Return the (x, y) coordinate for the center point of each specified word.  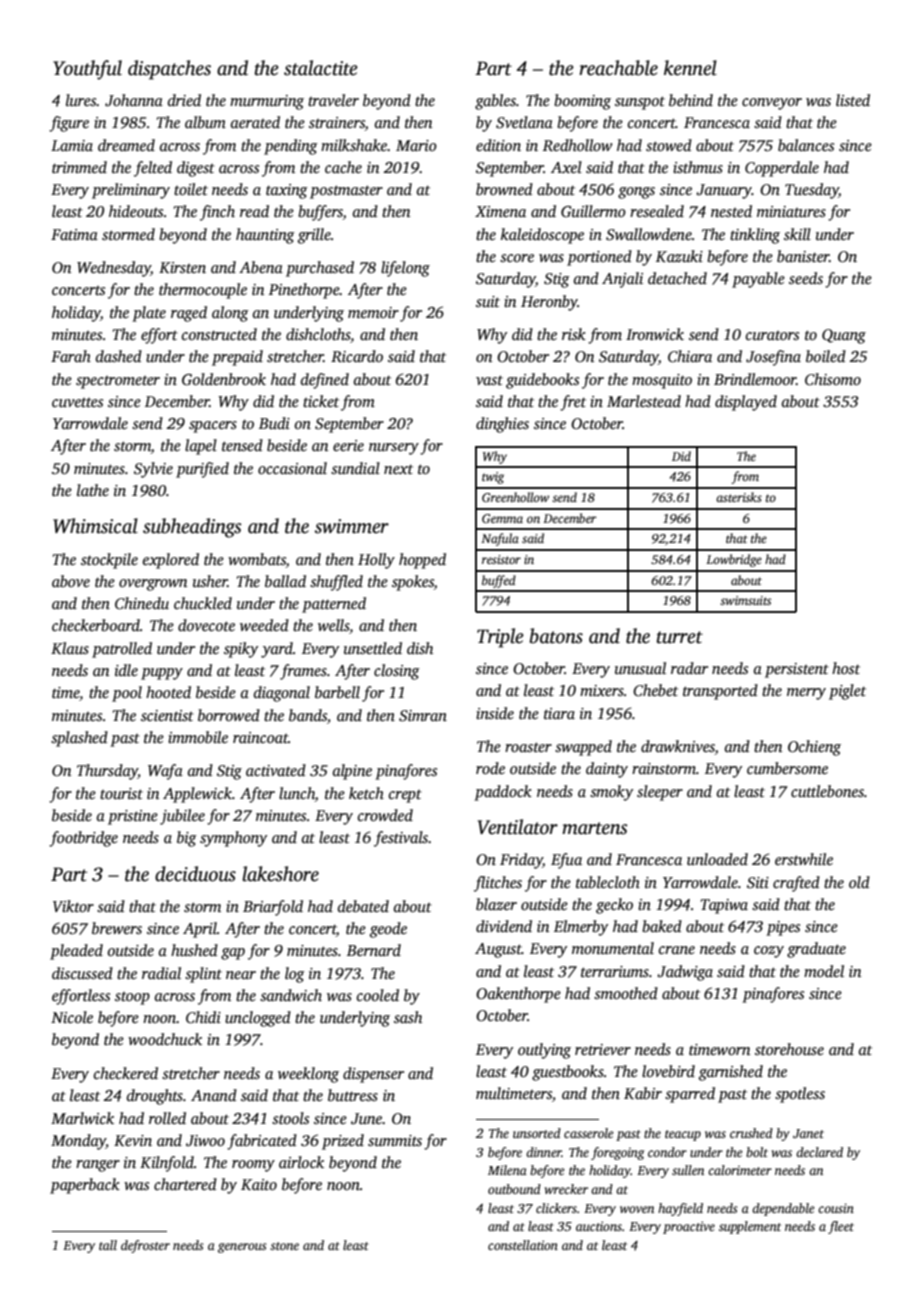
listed (853, 100)
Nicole (72, 1017)
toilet (191, 189)
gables (495, 102)
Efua (566, 861)
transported (720, 692)
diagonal (282, 694)
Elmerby (581, 928)
